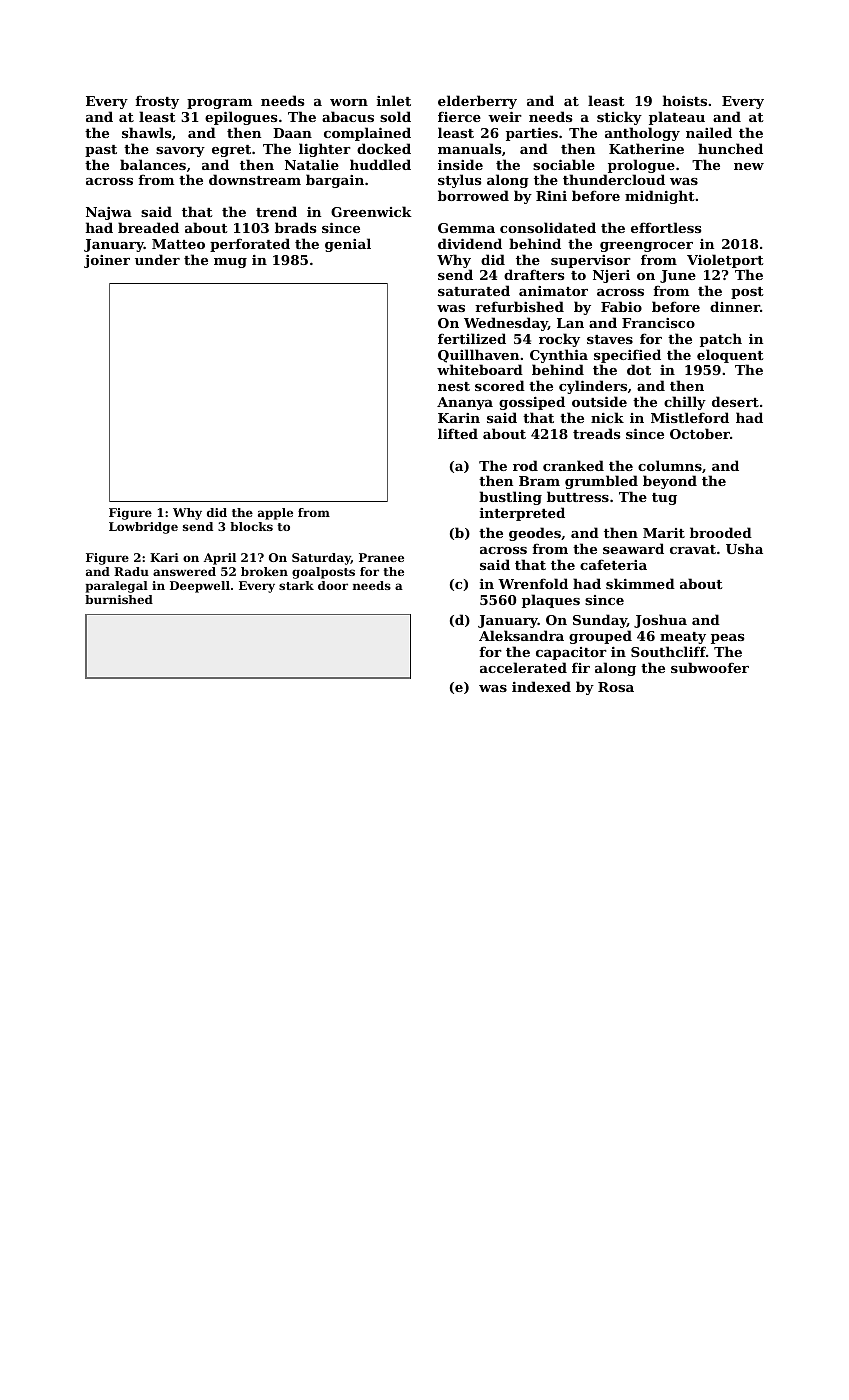 The width and height of the screenshot is (849, 1400). What do you see at coordinates (333, 585) in the screenshot?
I see `door` at bounding box center [333, 585].
